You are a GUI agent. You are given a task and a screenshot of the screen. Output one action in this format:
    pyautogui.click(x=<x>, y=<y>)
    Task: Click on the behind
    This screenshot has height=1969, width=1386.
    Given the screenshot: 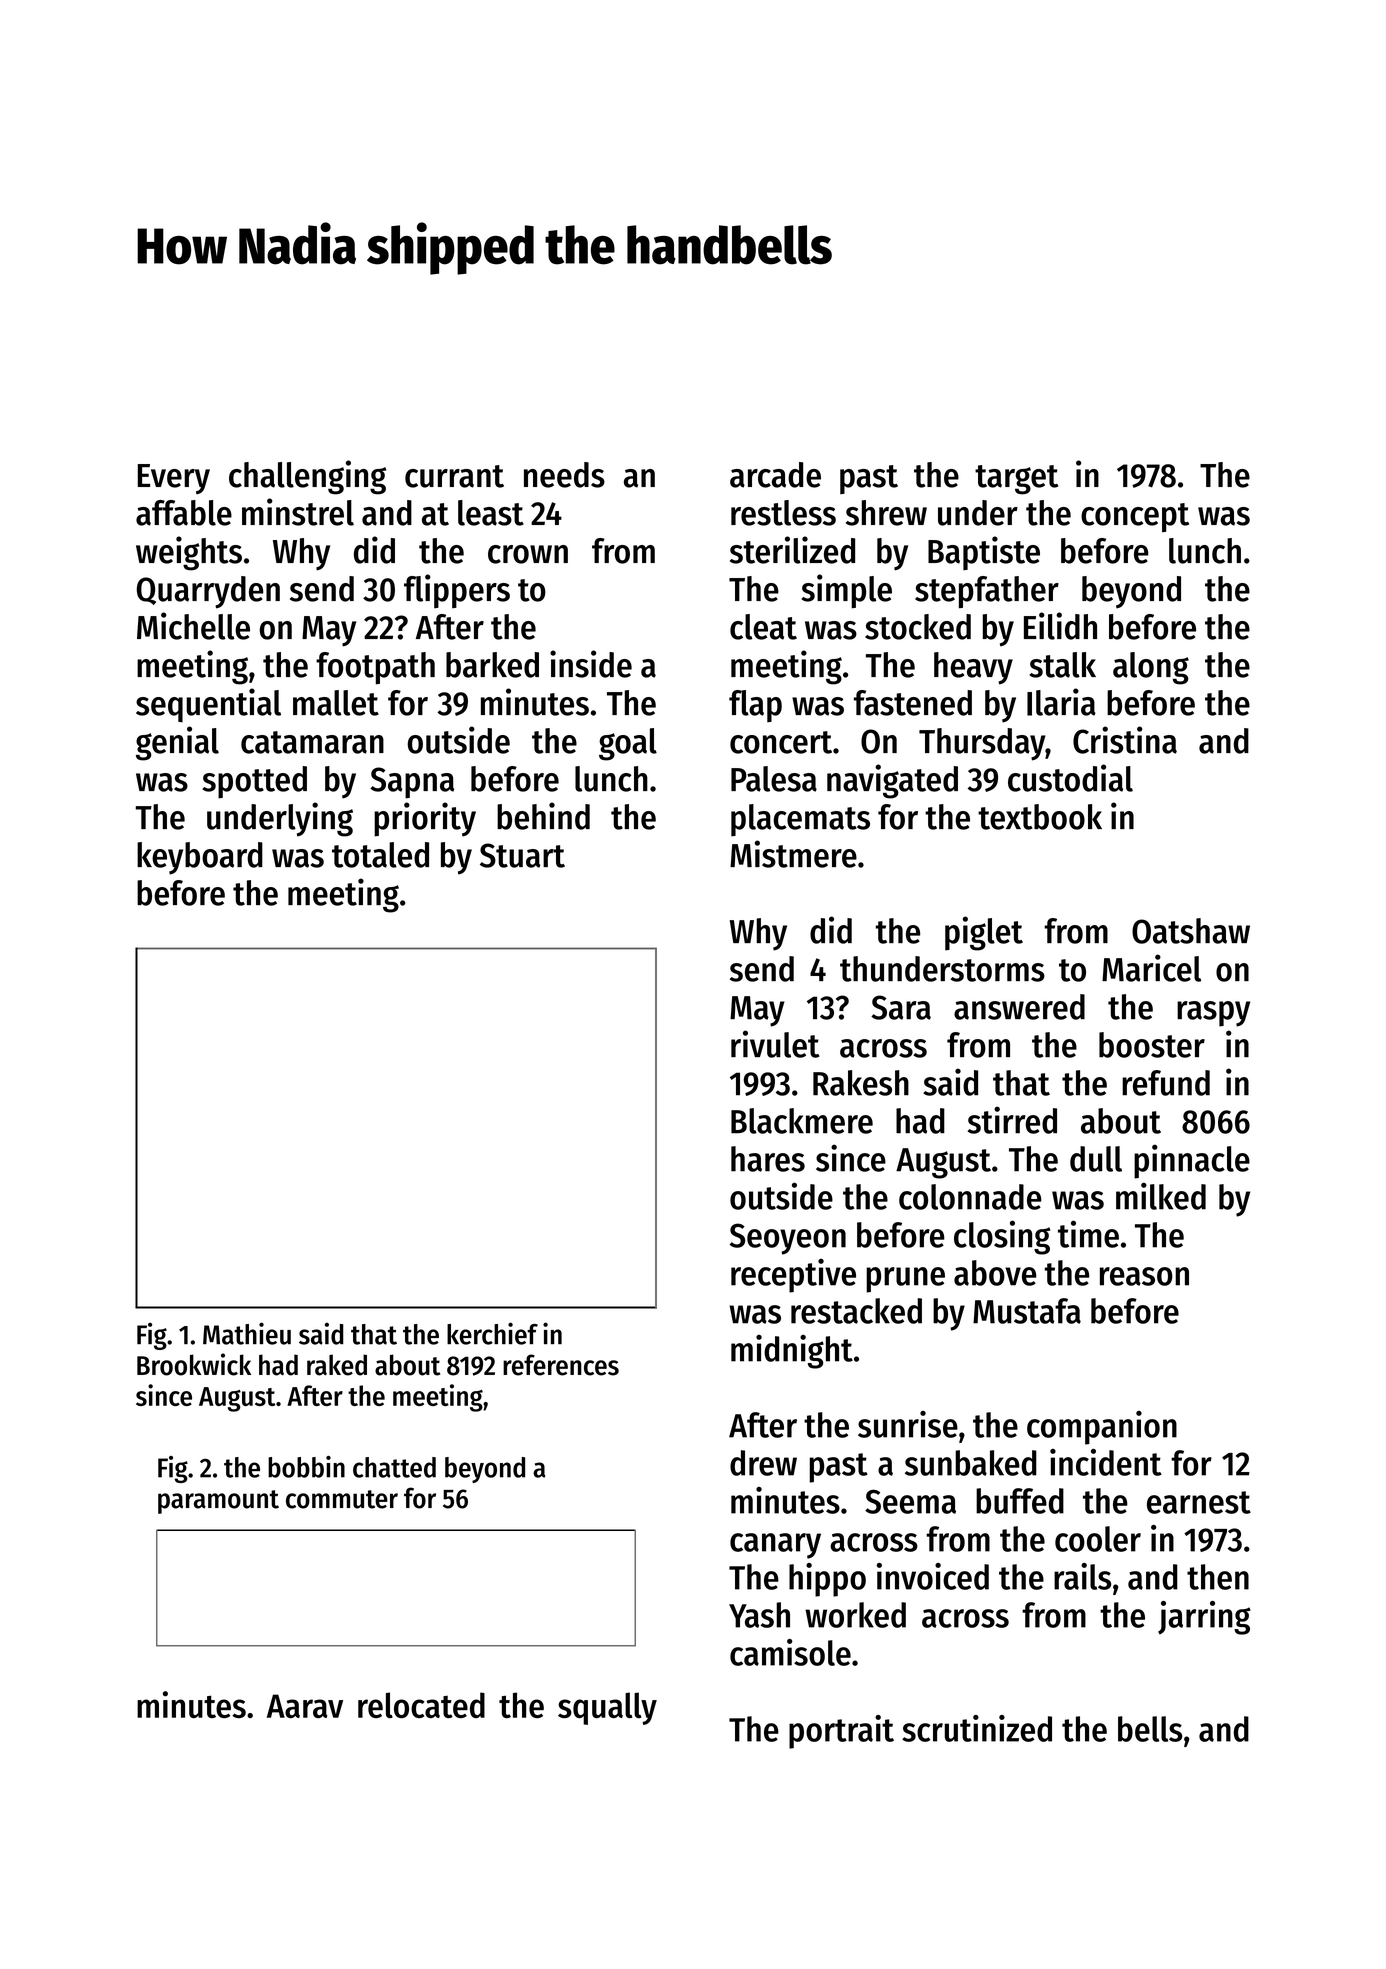 What is the action you would take?
    pyautogui.click(x=543, y=816)
